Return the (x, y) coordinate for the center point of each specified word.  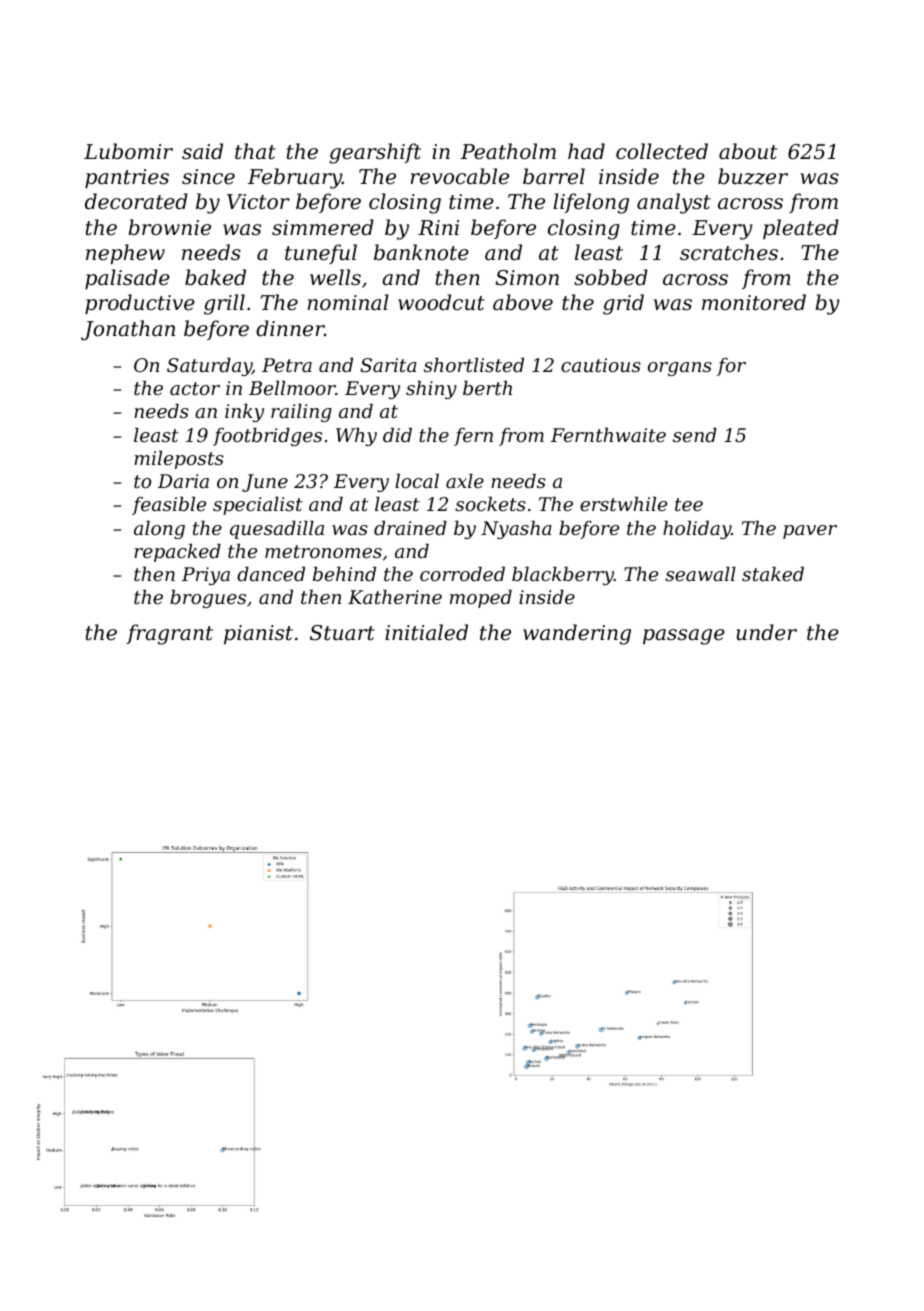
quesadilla (277, 530)
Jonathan (128, 330)
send (695, 435)
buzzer (753, 176)
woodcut (441, 302)
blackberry (563, 576)
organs (680, 369)
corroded (462, 574)
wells (335, 277)
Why (356, 437)
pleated (801, 229)
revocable (460, 176)
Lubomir (128, 151)
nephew (125, 254)
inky (244, 413)
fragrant (169, 634)
